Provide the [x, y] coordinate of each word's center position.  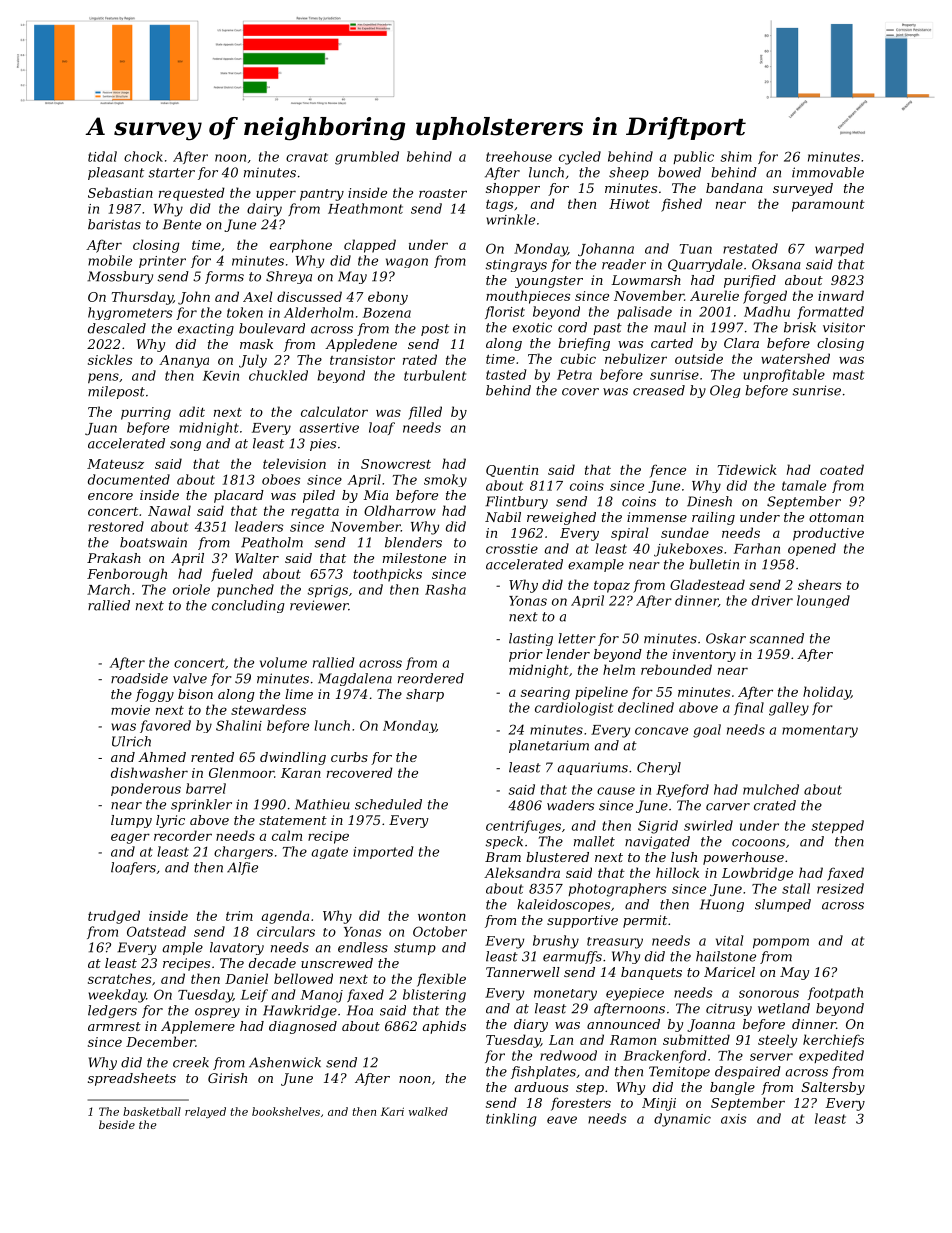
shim [736, 156]
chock [143, 156]
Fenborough [127, 575]
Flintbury [516, 502]
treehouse [519, 156]
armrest [114, 1026]
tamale [804, 485]
